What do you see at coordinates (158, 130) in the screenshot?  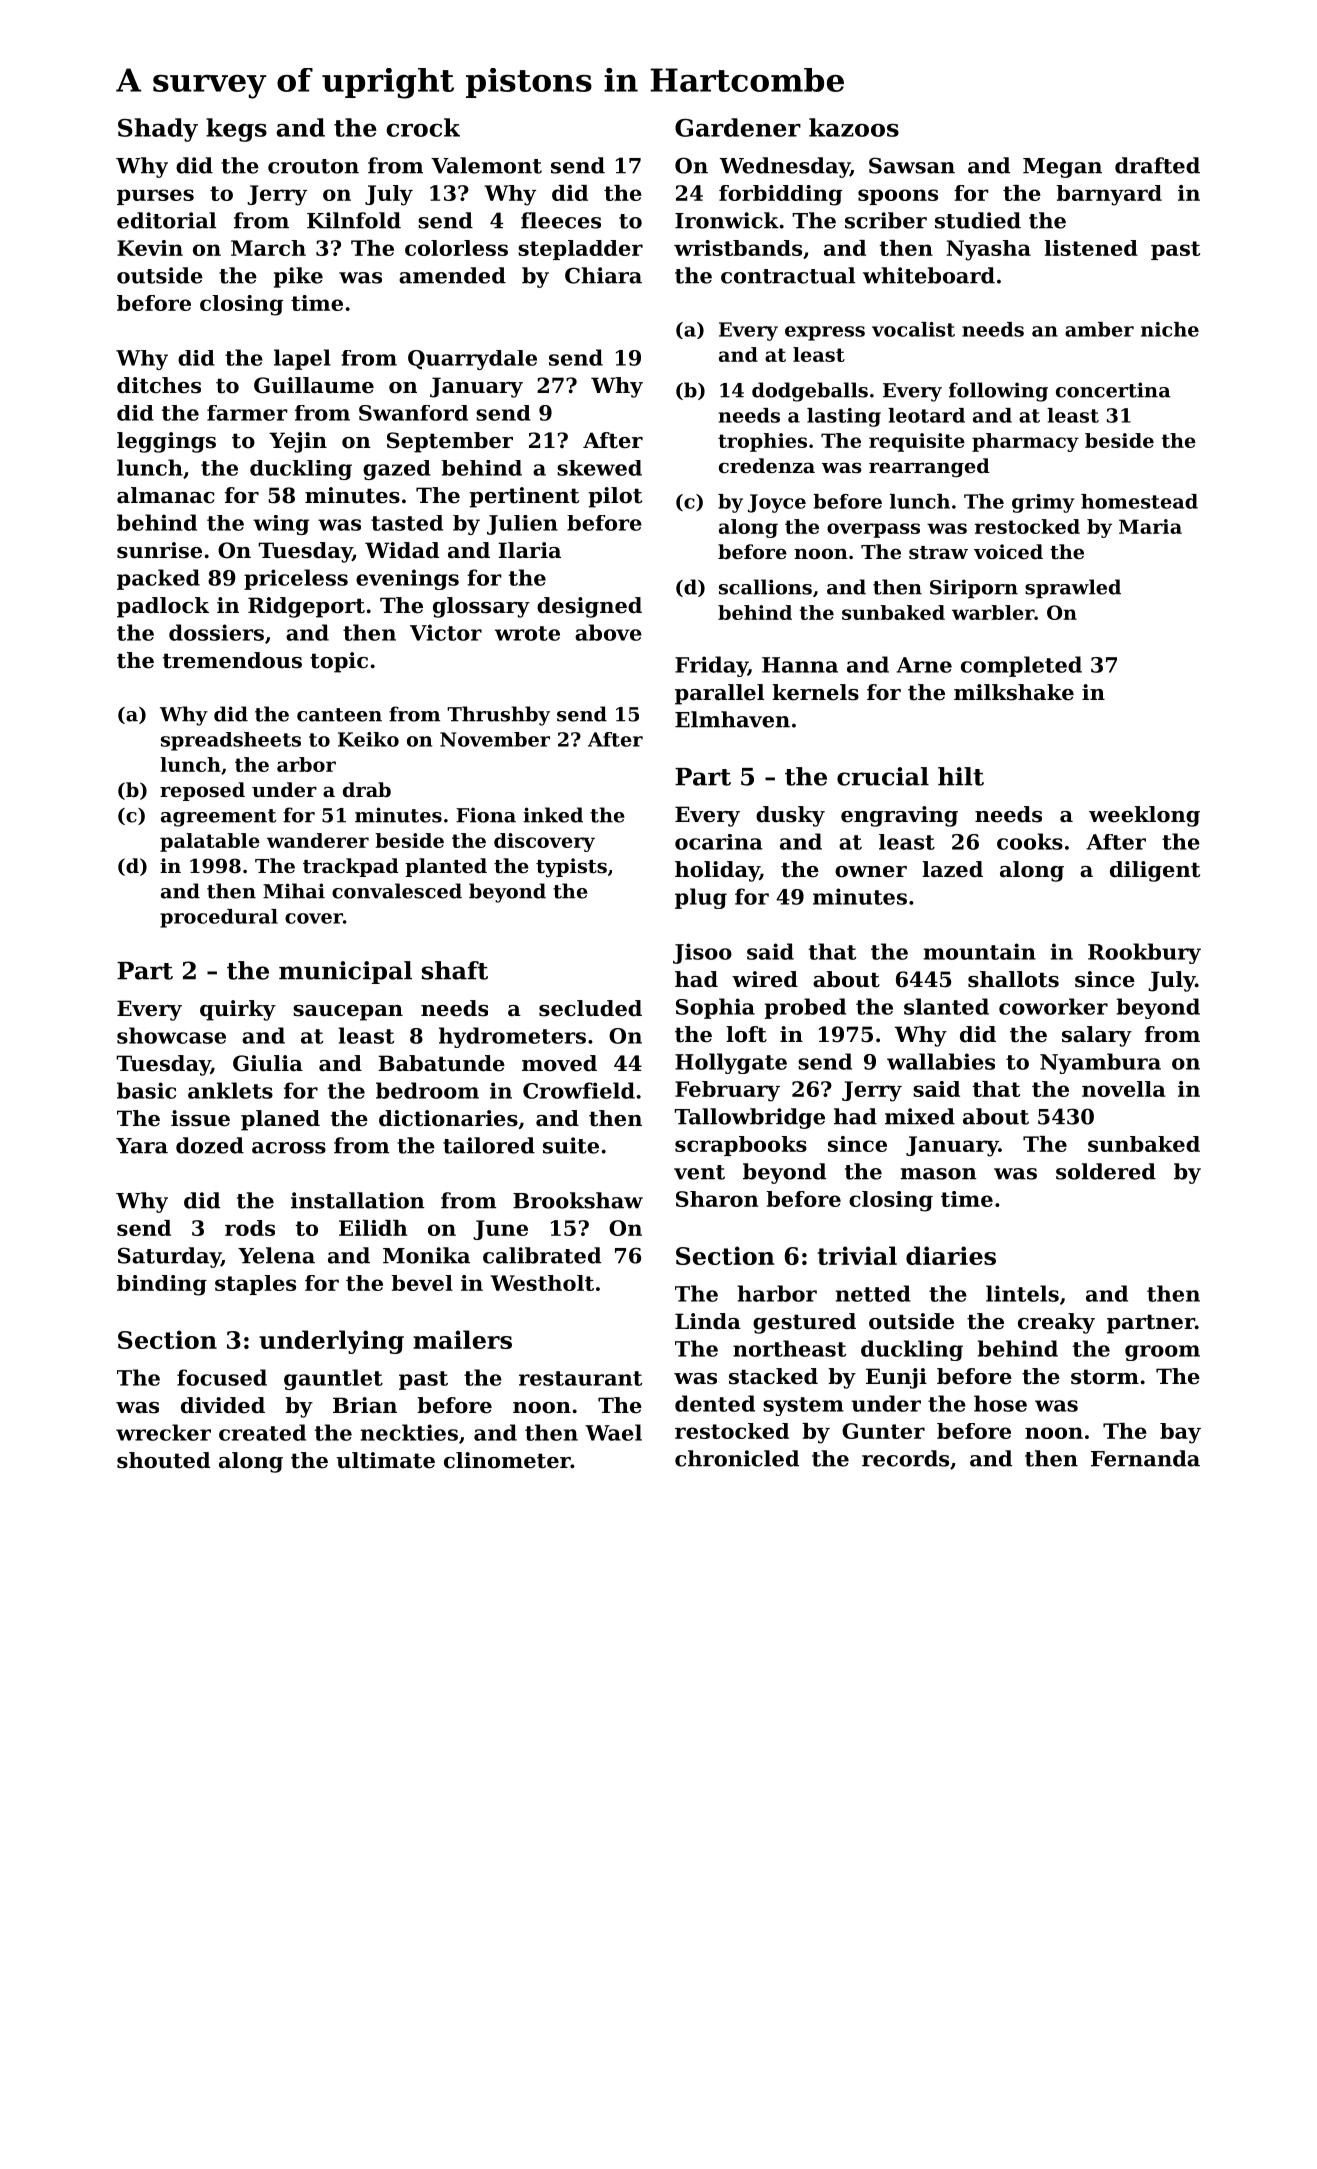 I see `Shady` at bounding box center [158, 130].
